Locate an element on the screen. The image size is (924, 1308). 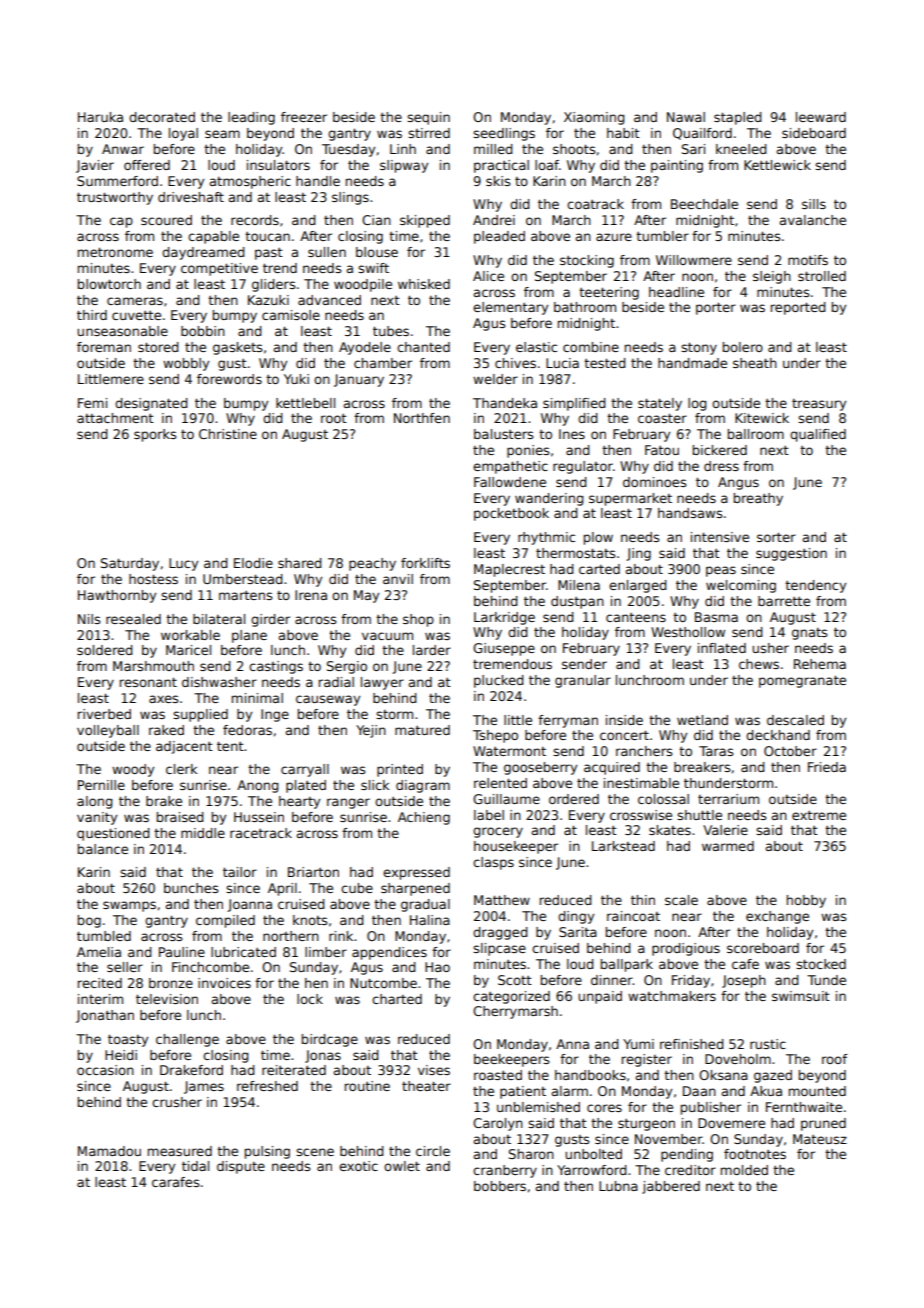
freezer is located at coordinates (304, 117).
